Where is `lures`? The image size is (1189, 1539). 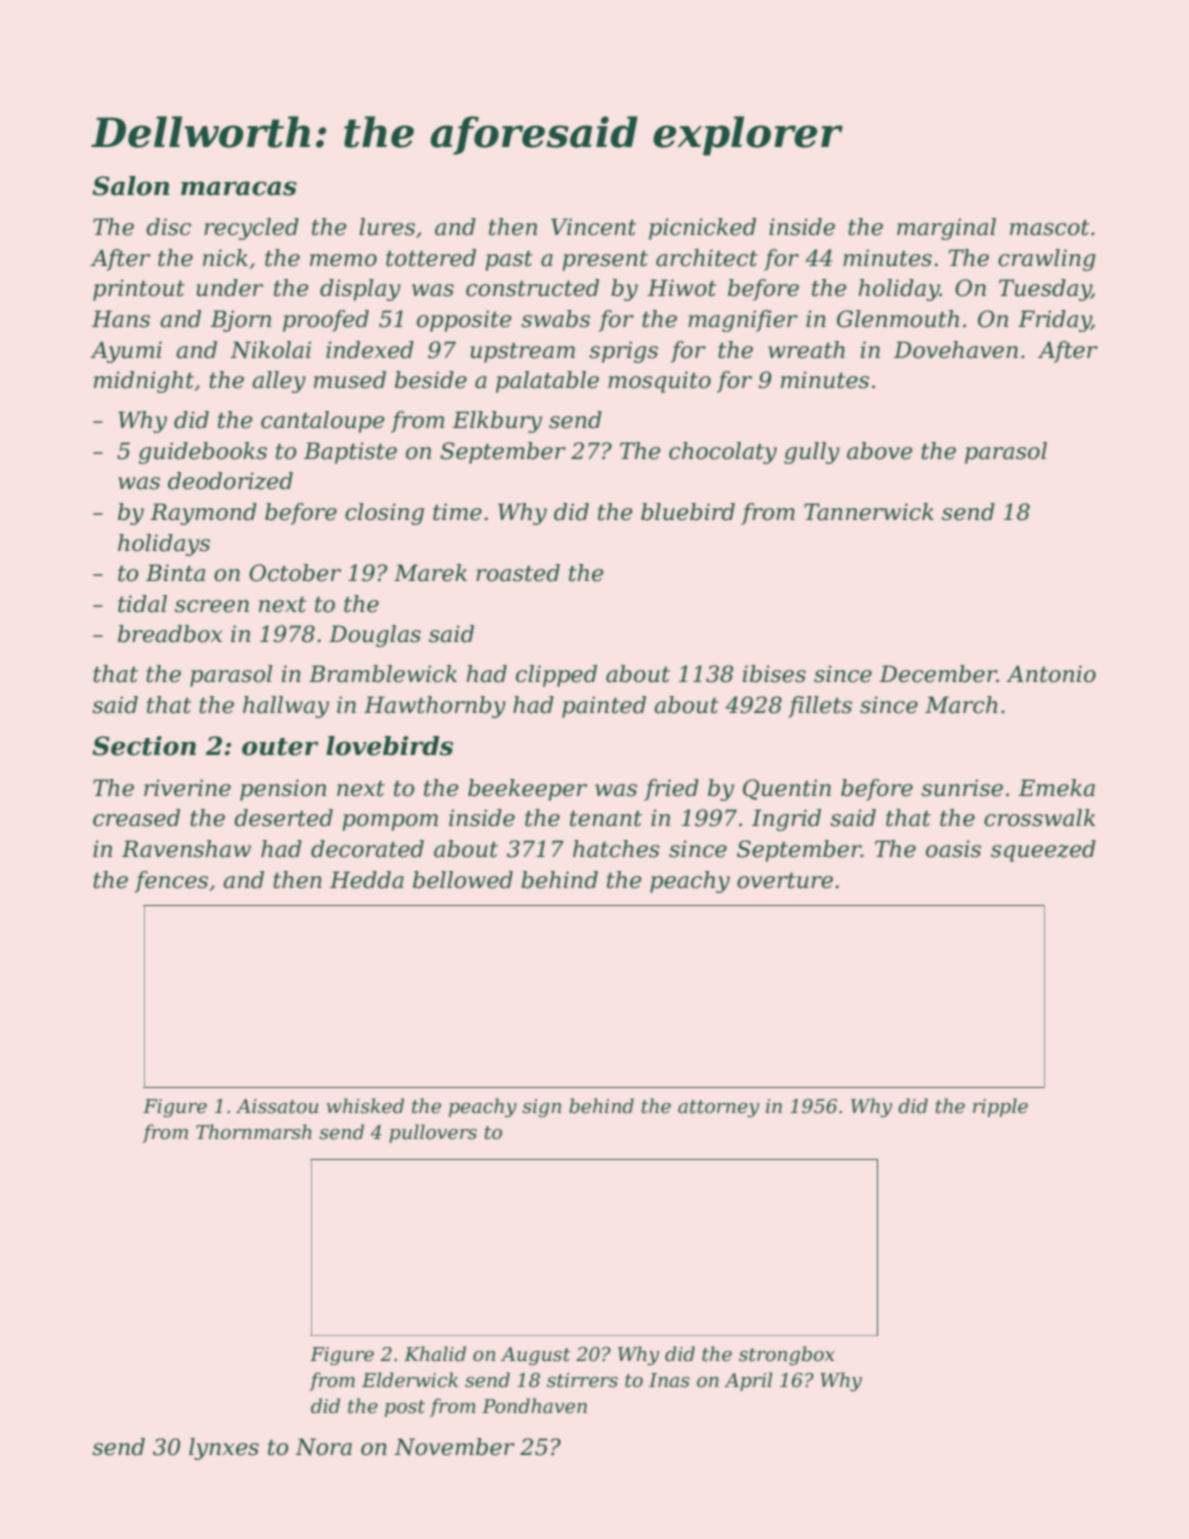
lures is located at coordinates (387, 227).
